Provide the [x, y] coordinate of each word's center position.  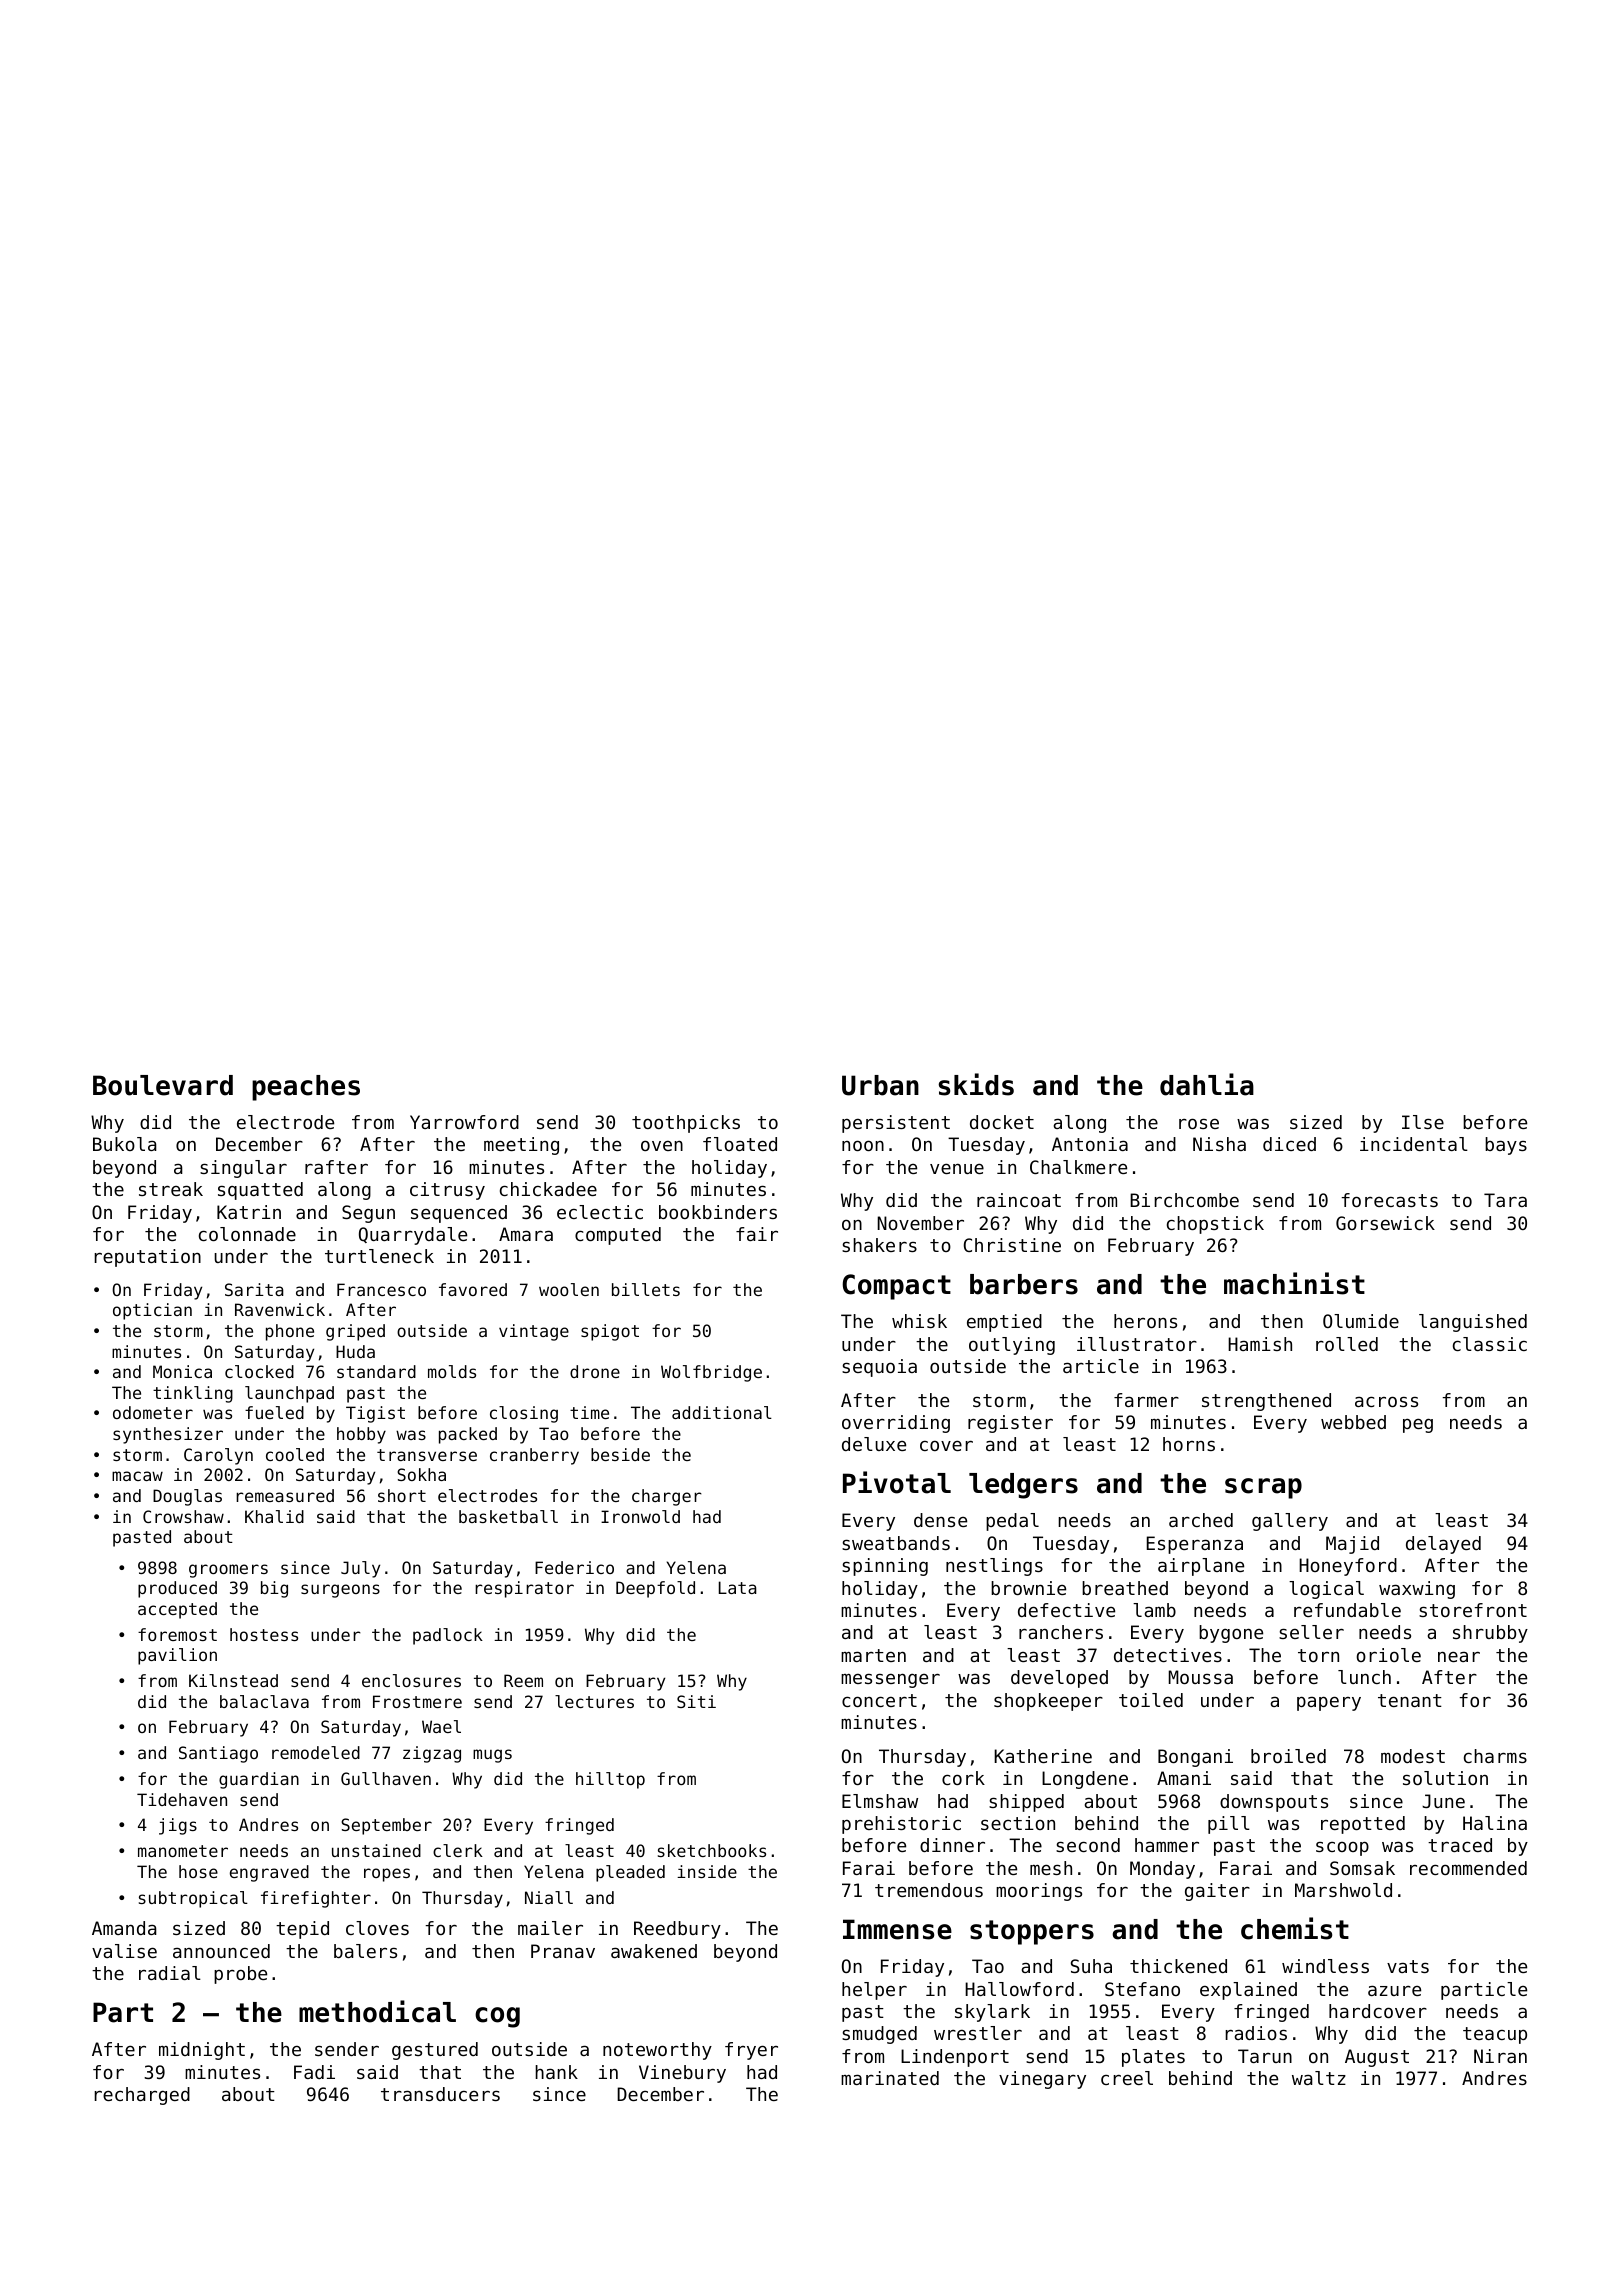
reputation [147, 1258]
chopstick [1215, 1225]
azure [1394, 1990]
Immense [897, 1929]
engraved [269, 1873]
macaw [137, 1476]
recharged [142, 2096]
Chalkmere [1078, 1167]
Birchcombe [1184, 1200]
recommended [1468, 1868]
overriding [896, 1424]
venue [957, 1168]
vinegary [1042, 2080]
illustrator [1137, 1344]
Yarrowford [464, 1122]
